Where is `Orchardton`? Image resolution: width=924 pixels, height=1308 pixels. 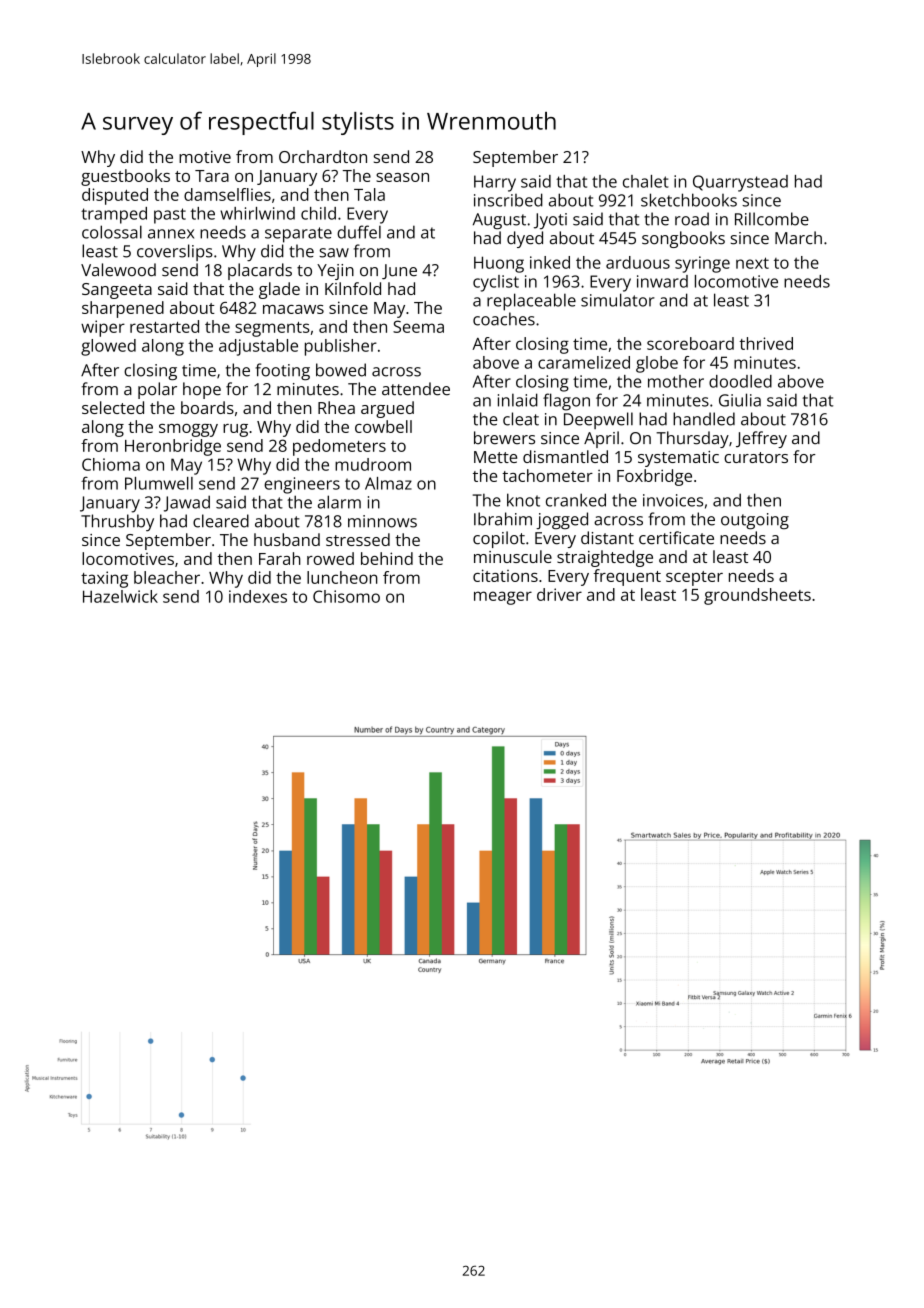
Orchardton is located at coordinates (323, 156).
